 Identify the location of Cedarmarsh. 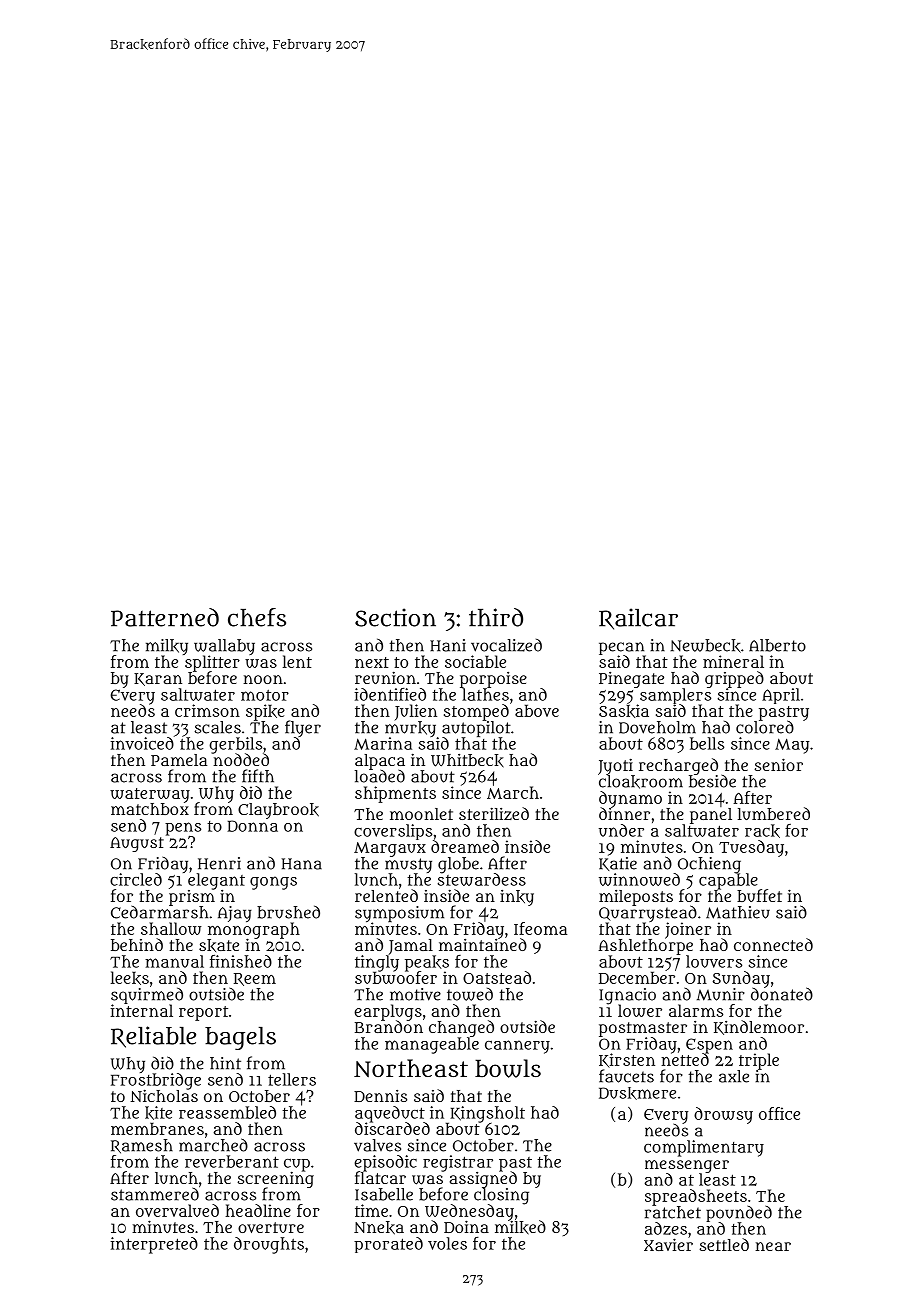
(159, 912).
